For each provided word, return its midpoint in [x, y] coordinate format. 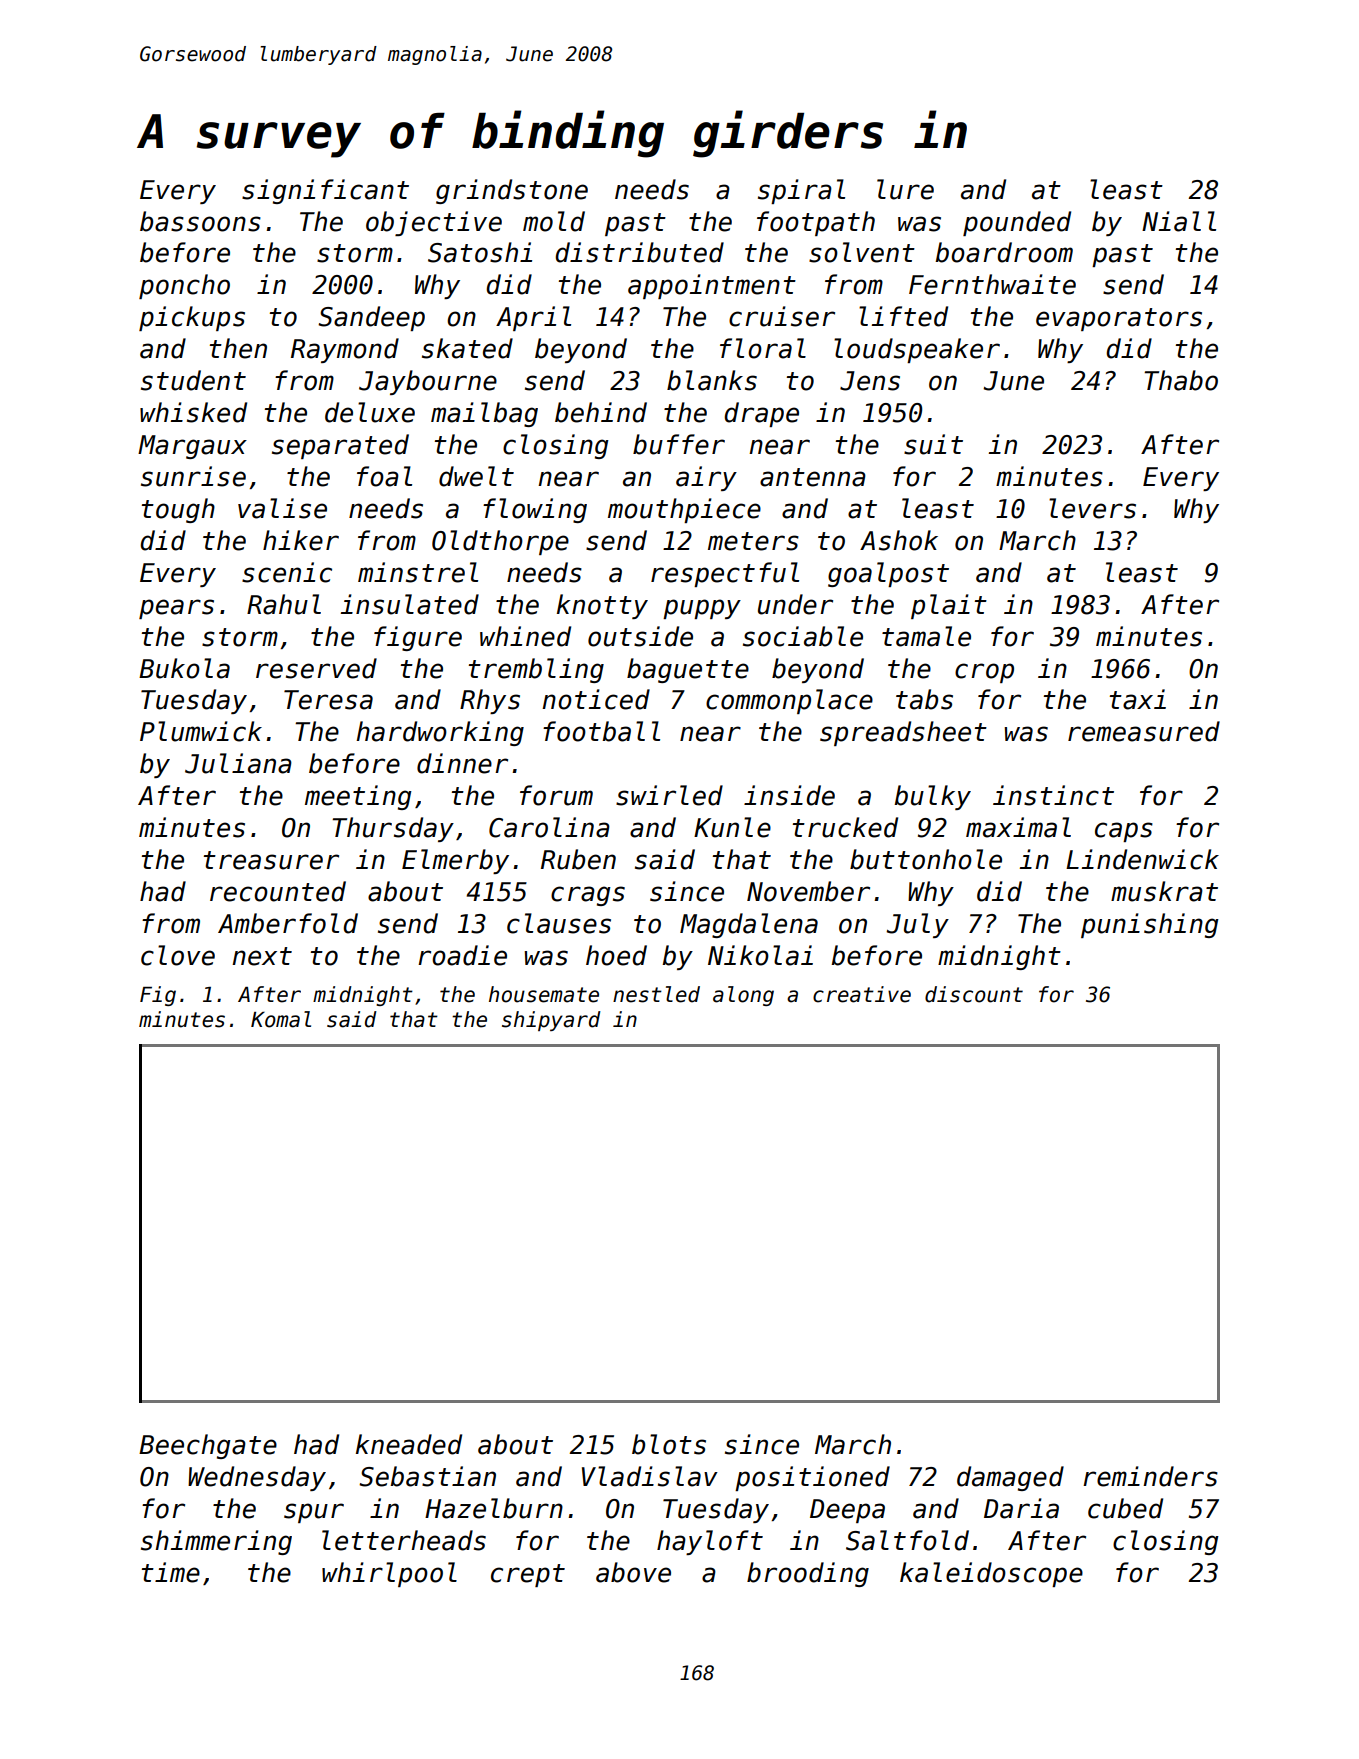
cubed [1125, 1508]
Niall [1179, 221]
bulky [932, 797]
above [633, 1572]
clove [178, 955]
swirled [669, 795]
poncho [184, 286]
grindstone [512, 191]
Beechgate [208, 1446]
